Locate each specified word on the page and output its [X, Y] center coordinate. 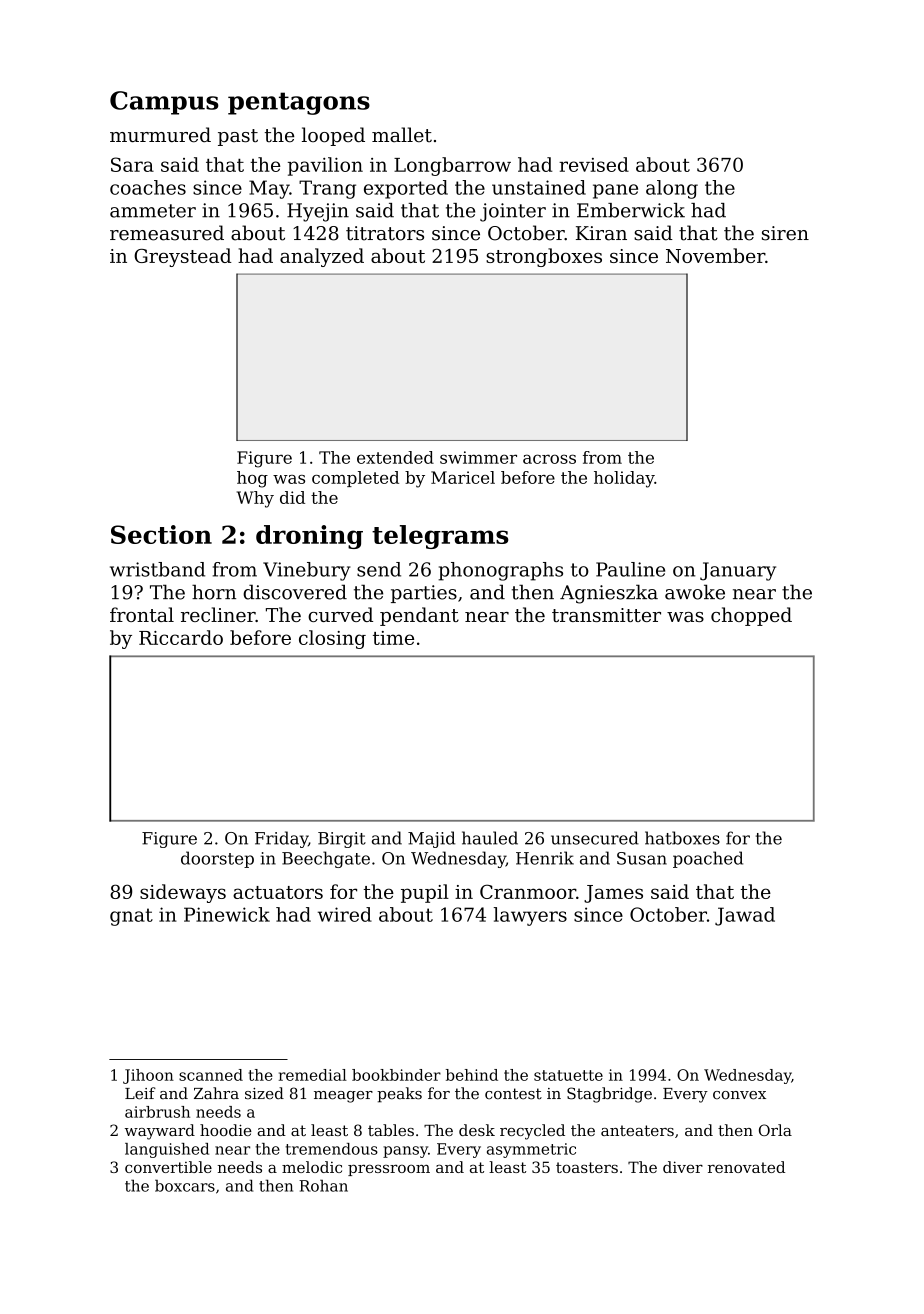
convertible [168, 1167]
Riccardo [181, 637]
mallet [402, 135]
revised [594, 164]
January [738, 571]
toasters [587, 1167]
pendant [419, 616]
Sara [132, 164]
